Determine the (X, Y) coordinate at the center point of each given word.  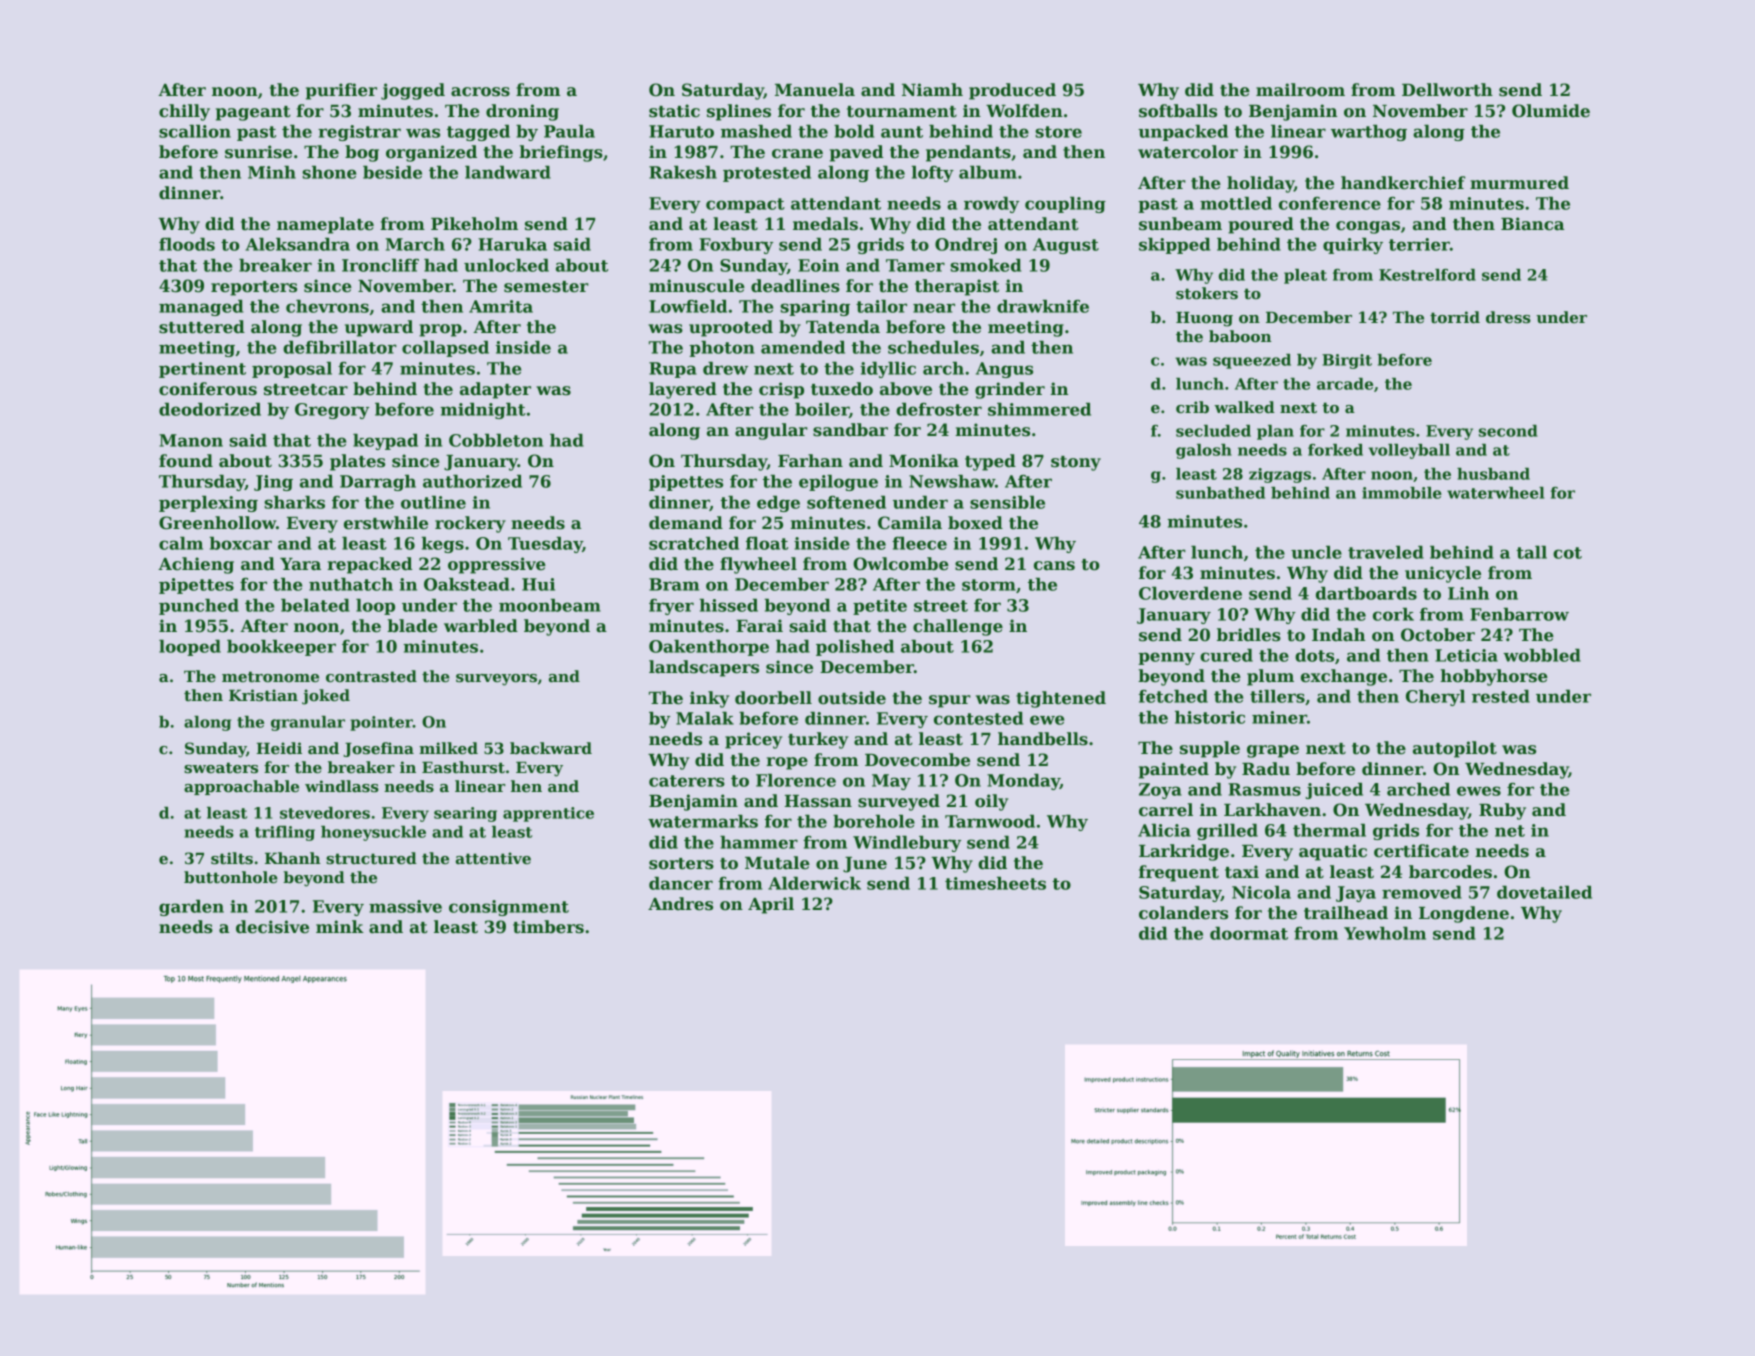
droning (522, 112)
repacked (370, 565)
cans (1054, 566)
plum (1270, 677)
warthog (1369, 133)
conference (1330, 203)
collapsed (445, 349)
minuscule (697, 286)
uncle (1316, 552)
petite (880, 607)
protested (767, 174)
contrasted (371, 676)
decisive (272, 927)
